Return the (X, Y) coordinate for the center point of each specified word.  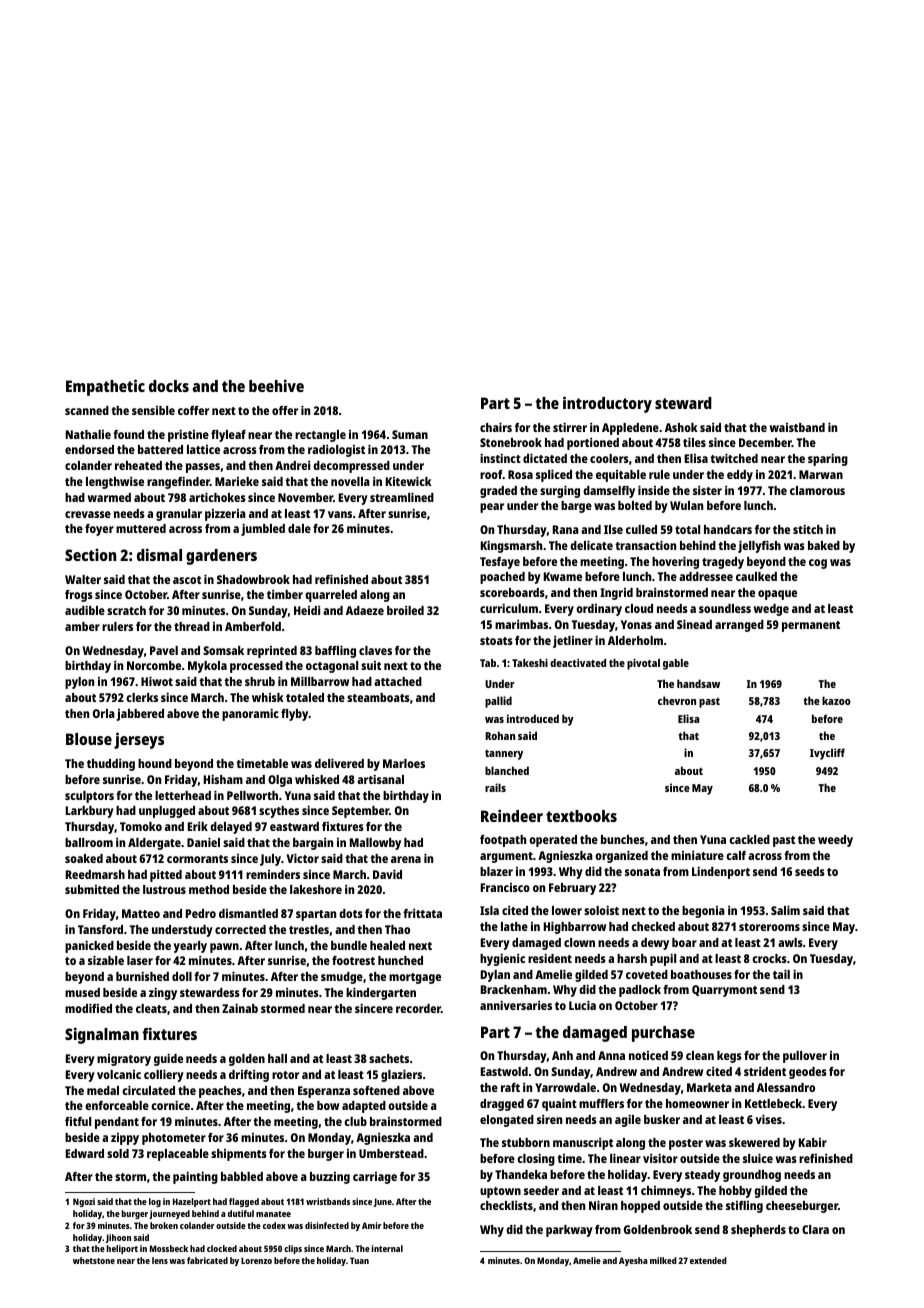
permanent (811, 626)
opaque (777, 595)
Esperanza (324, 1092)
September (360, 812)
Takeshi (530, 663)
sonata (642, 872)
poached (502, 578)
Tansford (100, 929)
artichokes (217, 497)
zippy (125, 1139)
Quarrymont (724, 991)
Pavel (164, 650)
